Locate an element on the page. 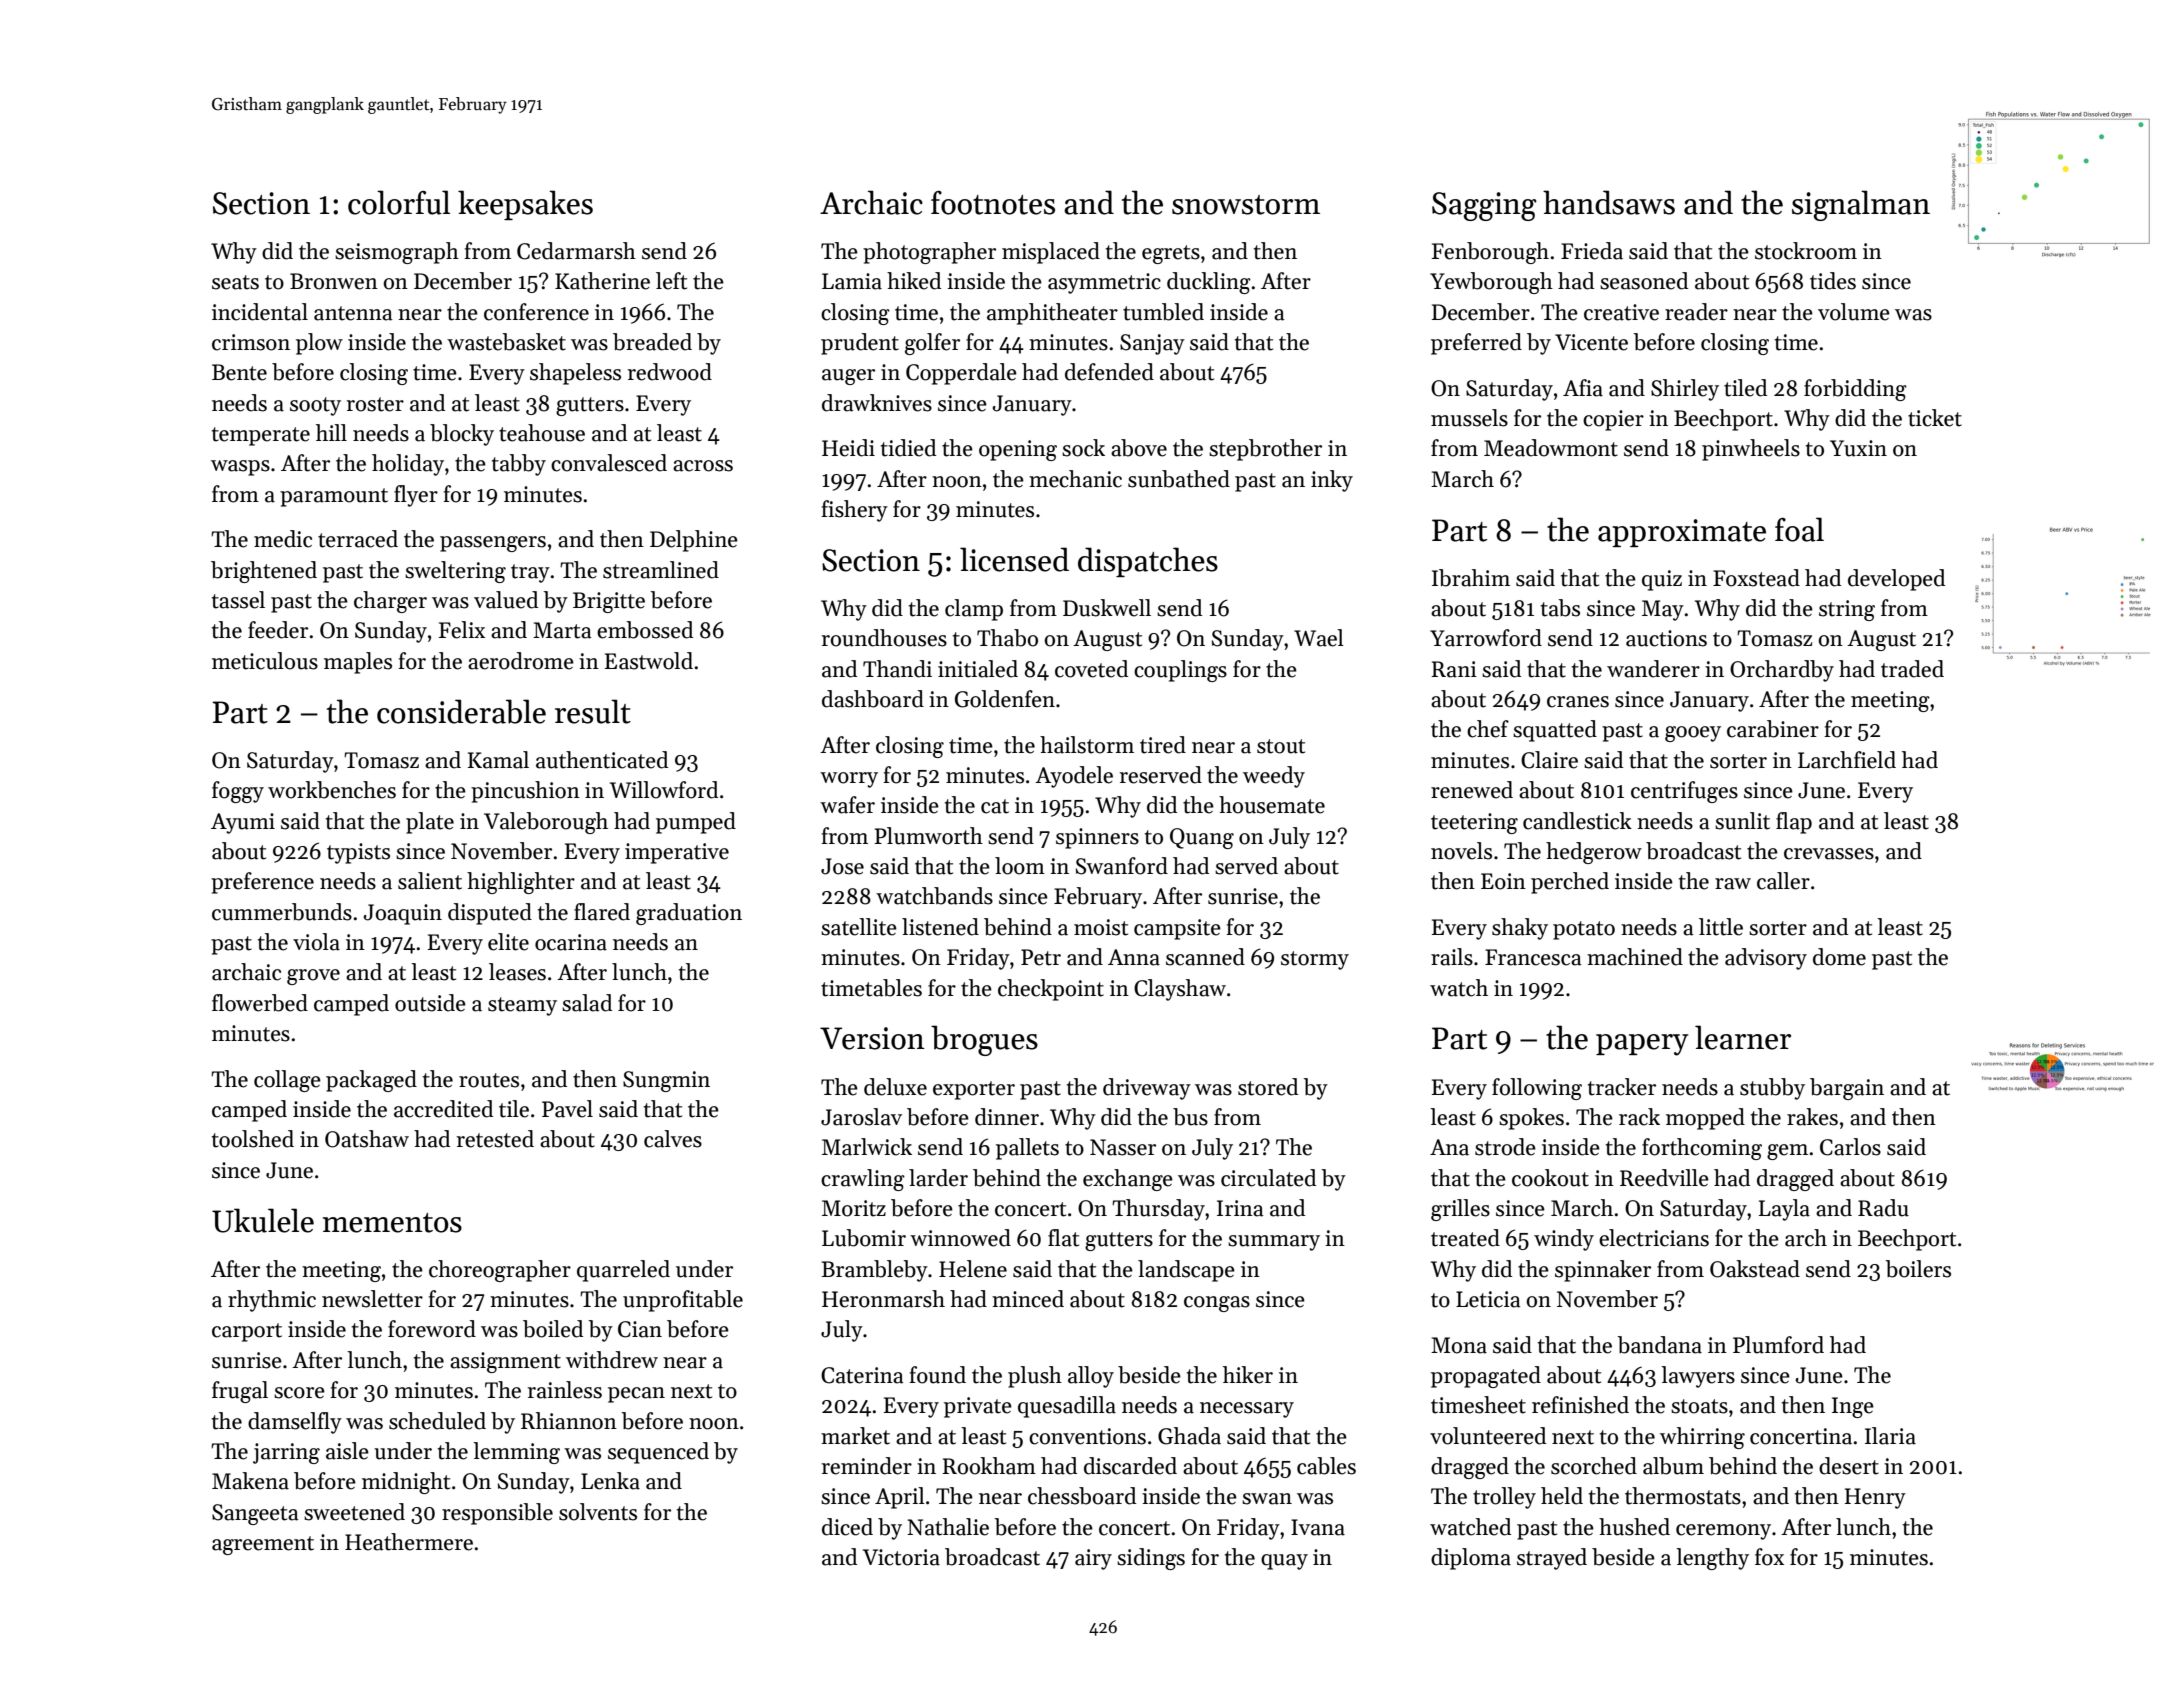 The width and height of the page is (2178, 1683). Heronmarsh is located at coordinates (883, 1299).
